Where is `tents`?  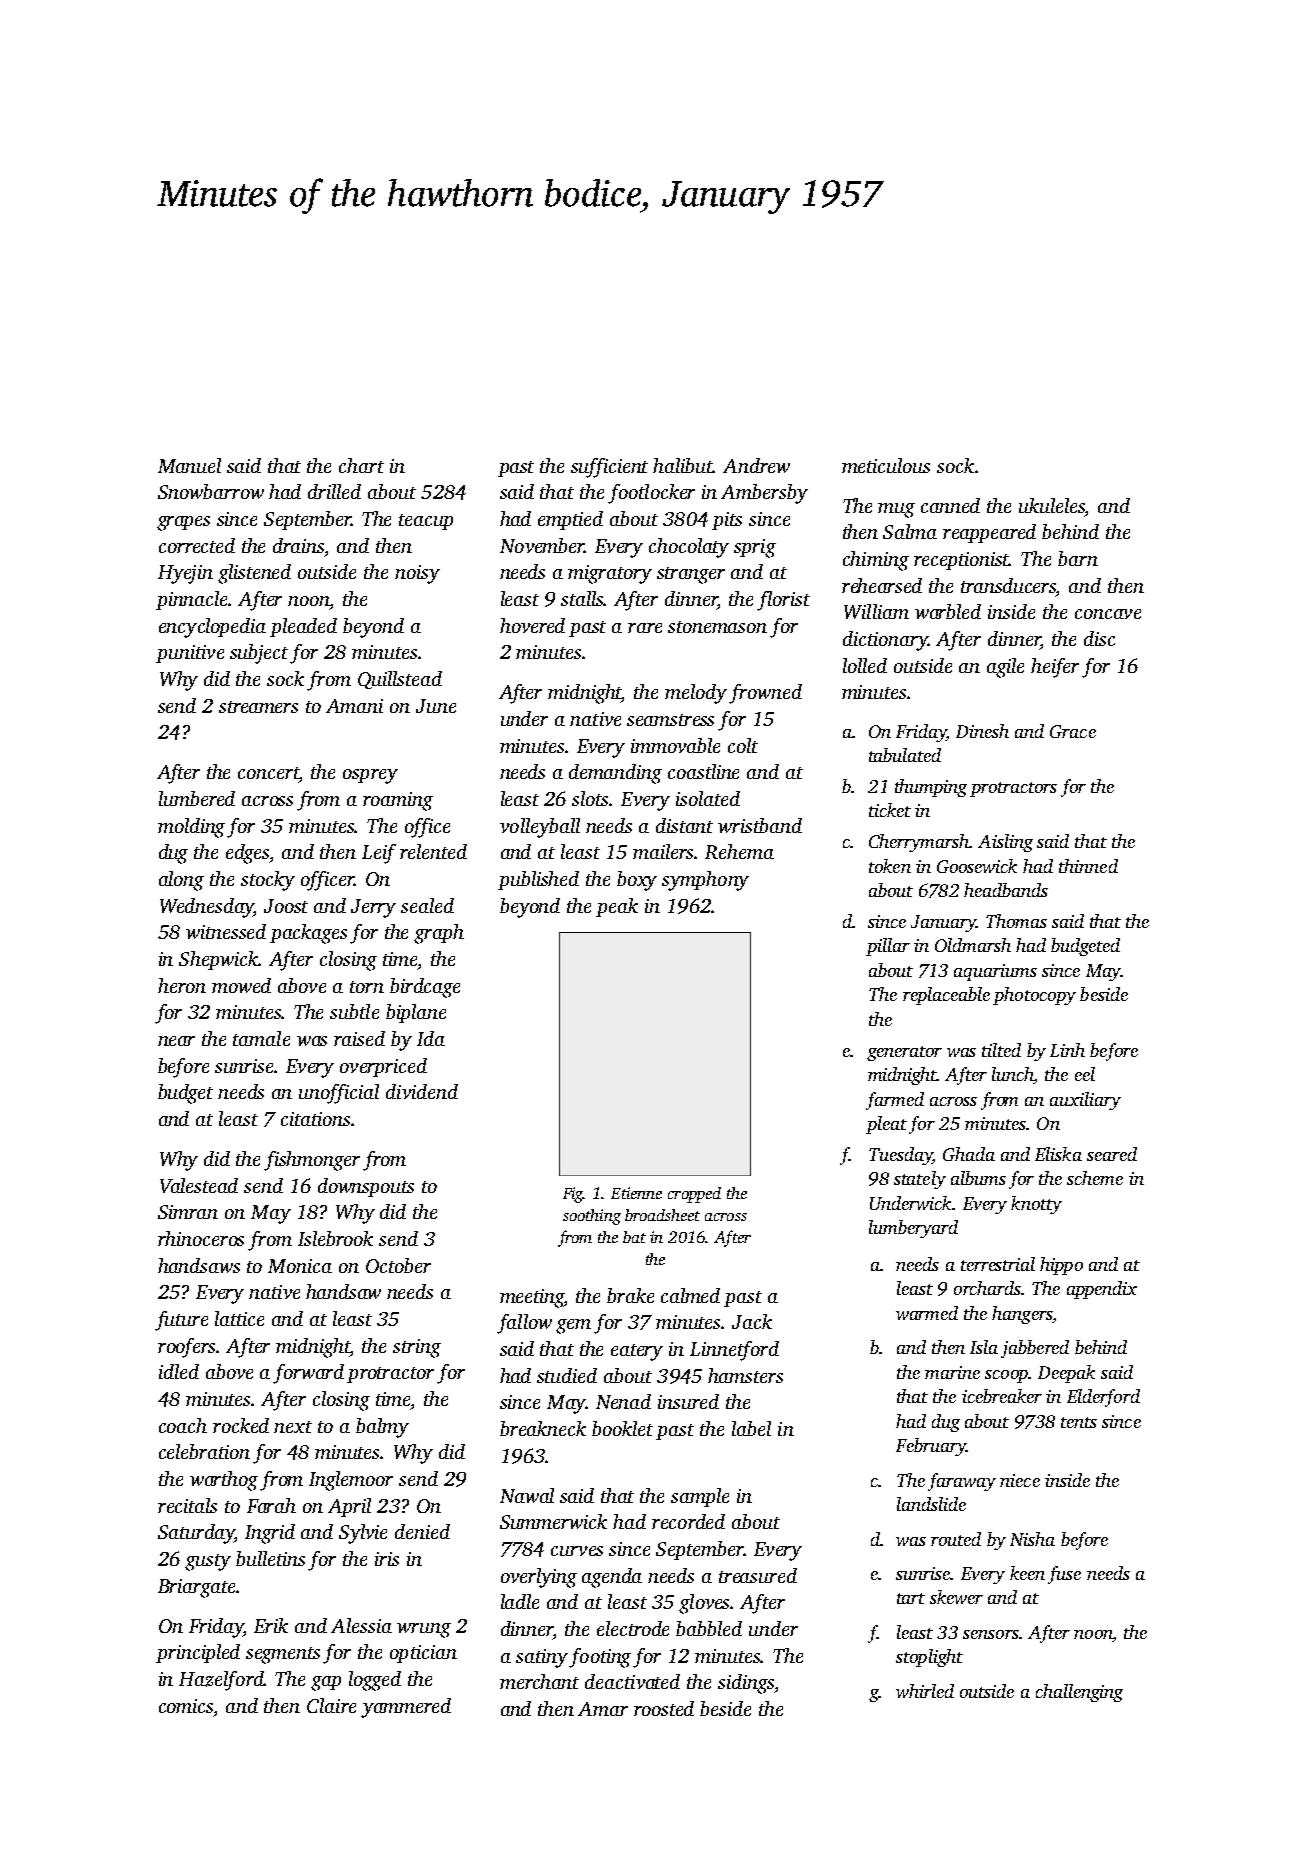
tents is located at coordinates (1079, 1422).
